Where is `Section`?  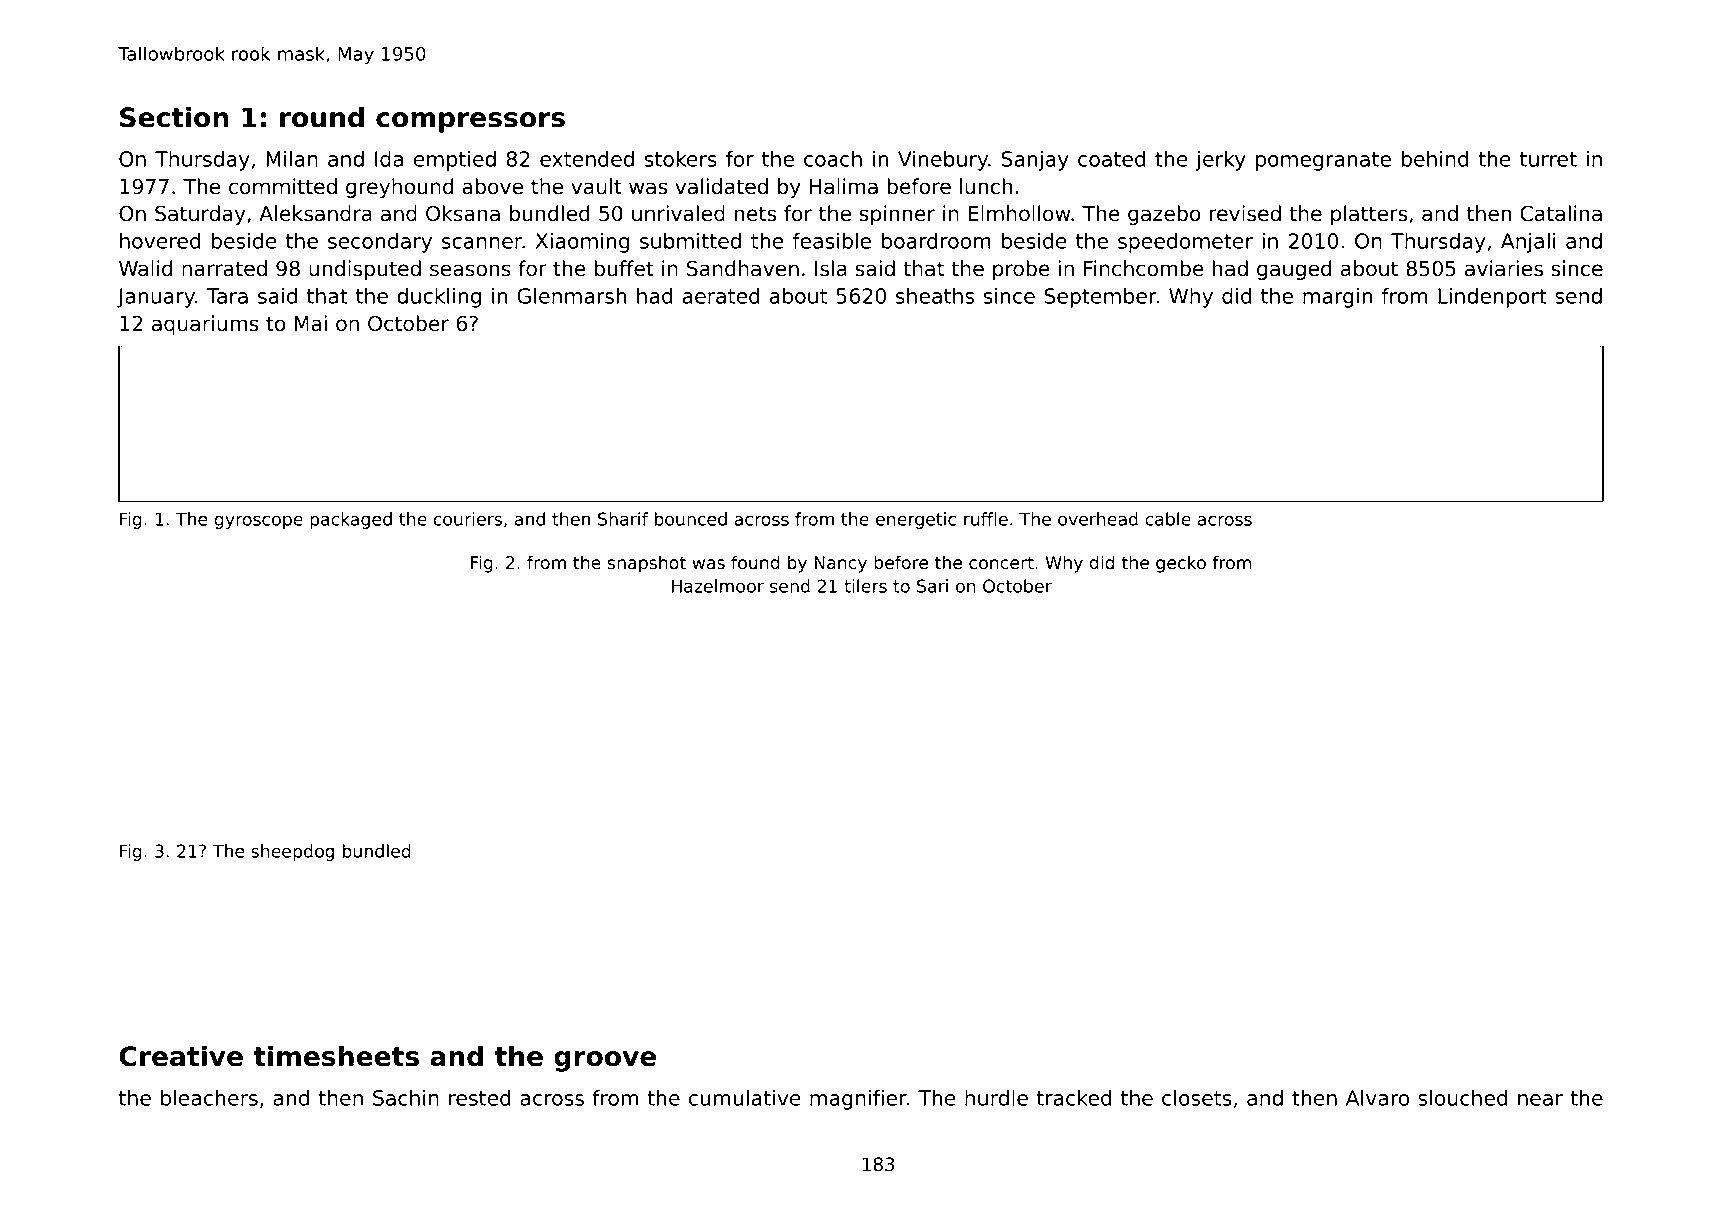 Section is located at coordinates (174, 117).
